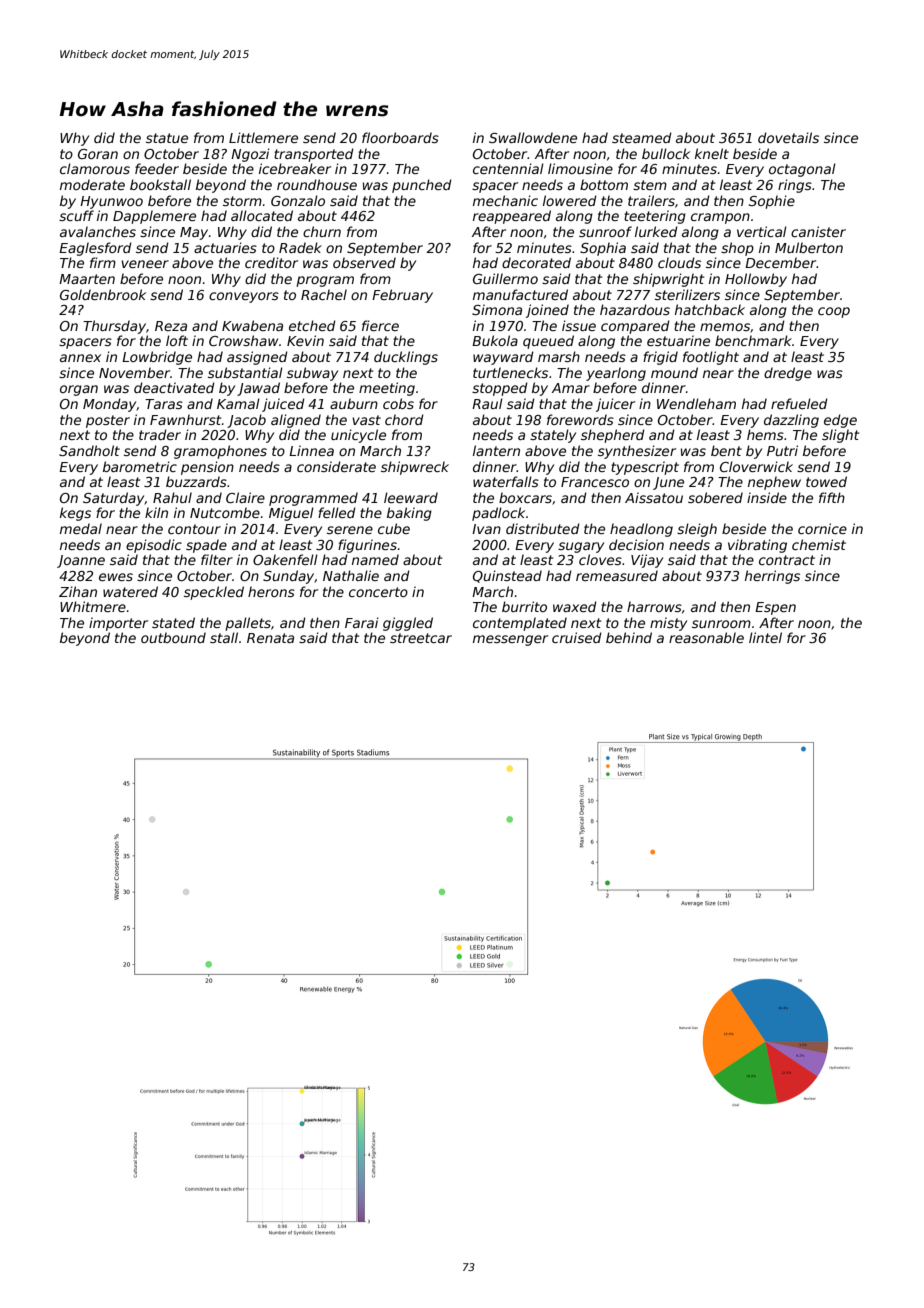 The width and height of the screenshot is (924, 1308). What do you see at coordinates (505, 200) in the screenshot?
I see `mechanic` at bounding box center [505, 200].
